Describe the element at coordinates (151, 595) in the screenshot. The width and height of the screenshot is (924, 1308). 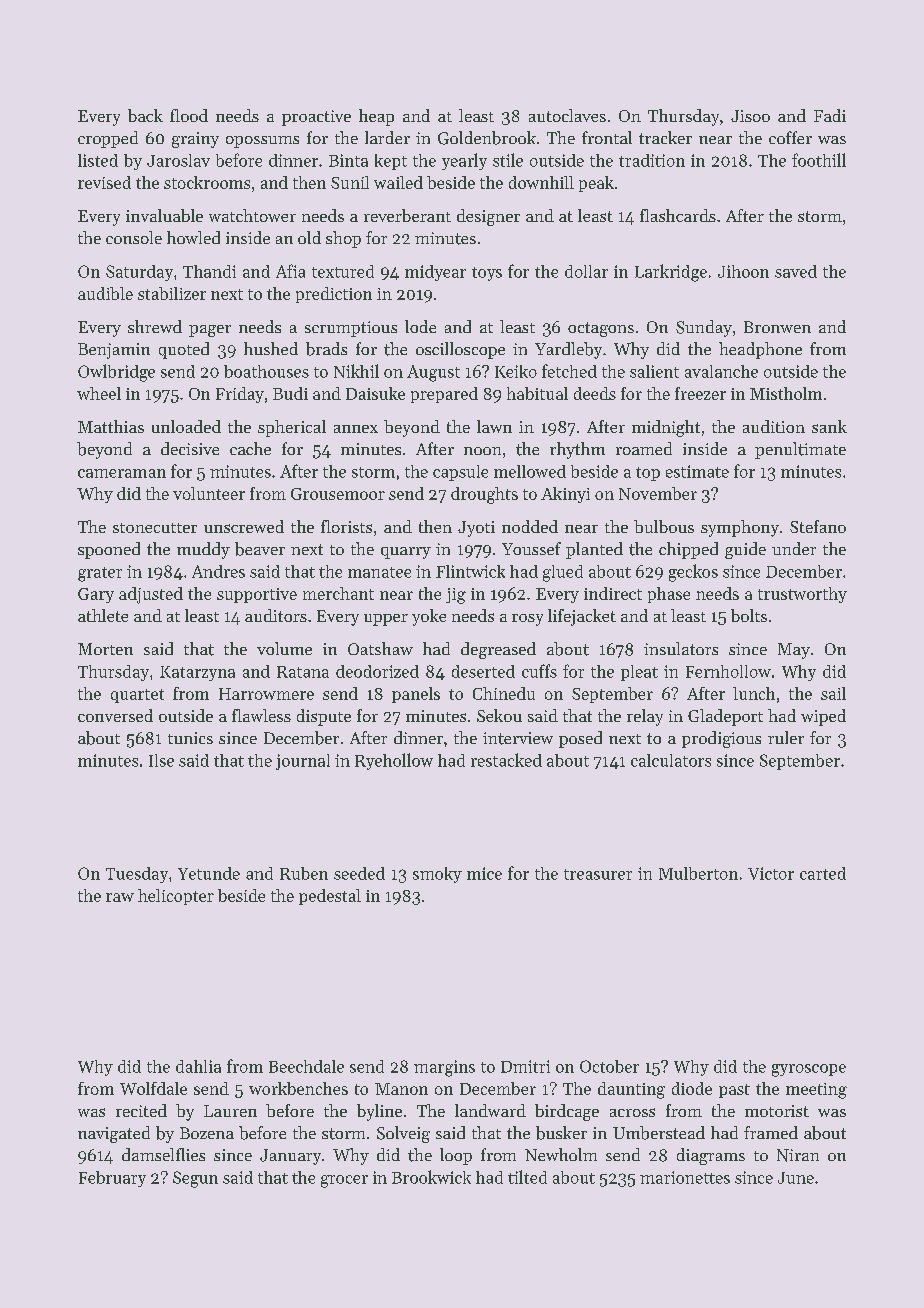
I see `adjusted` at that location.
